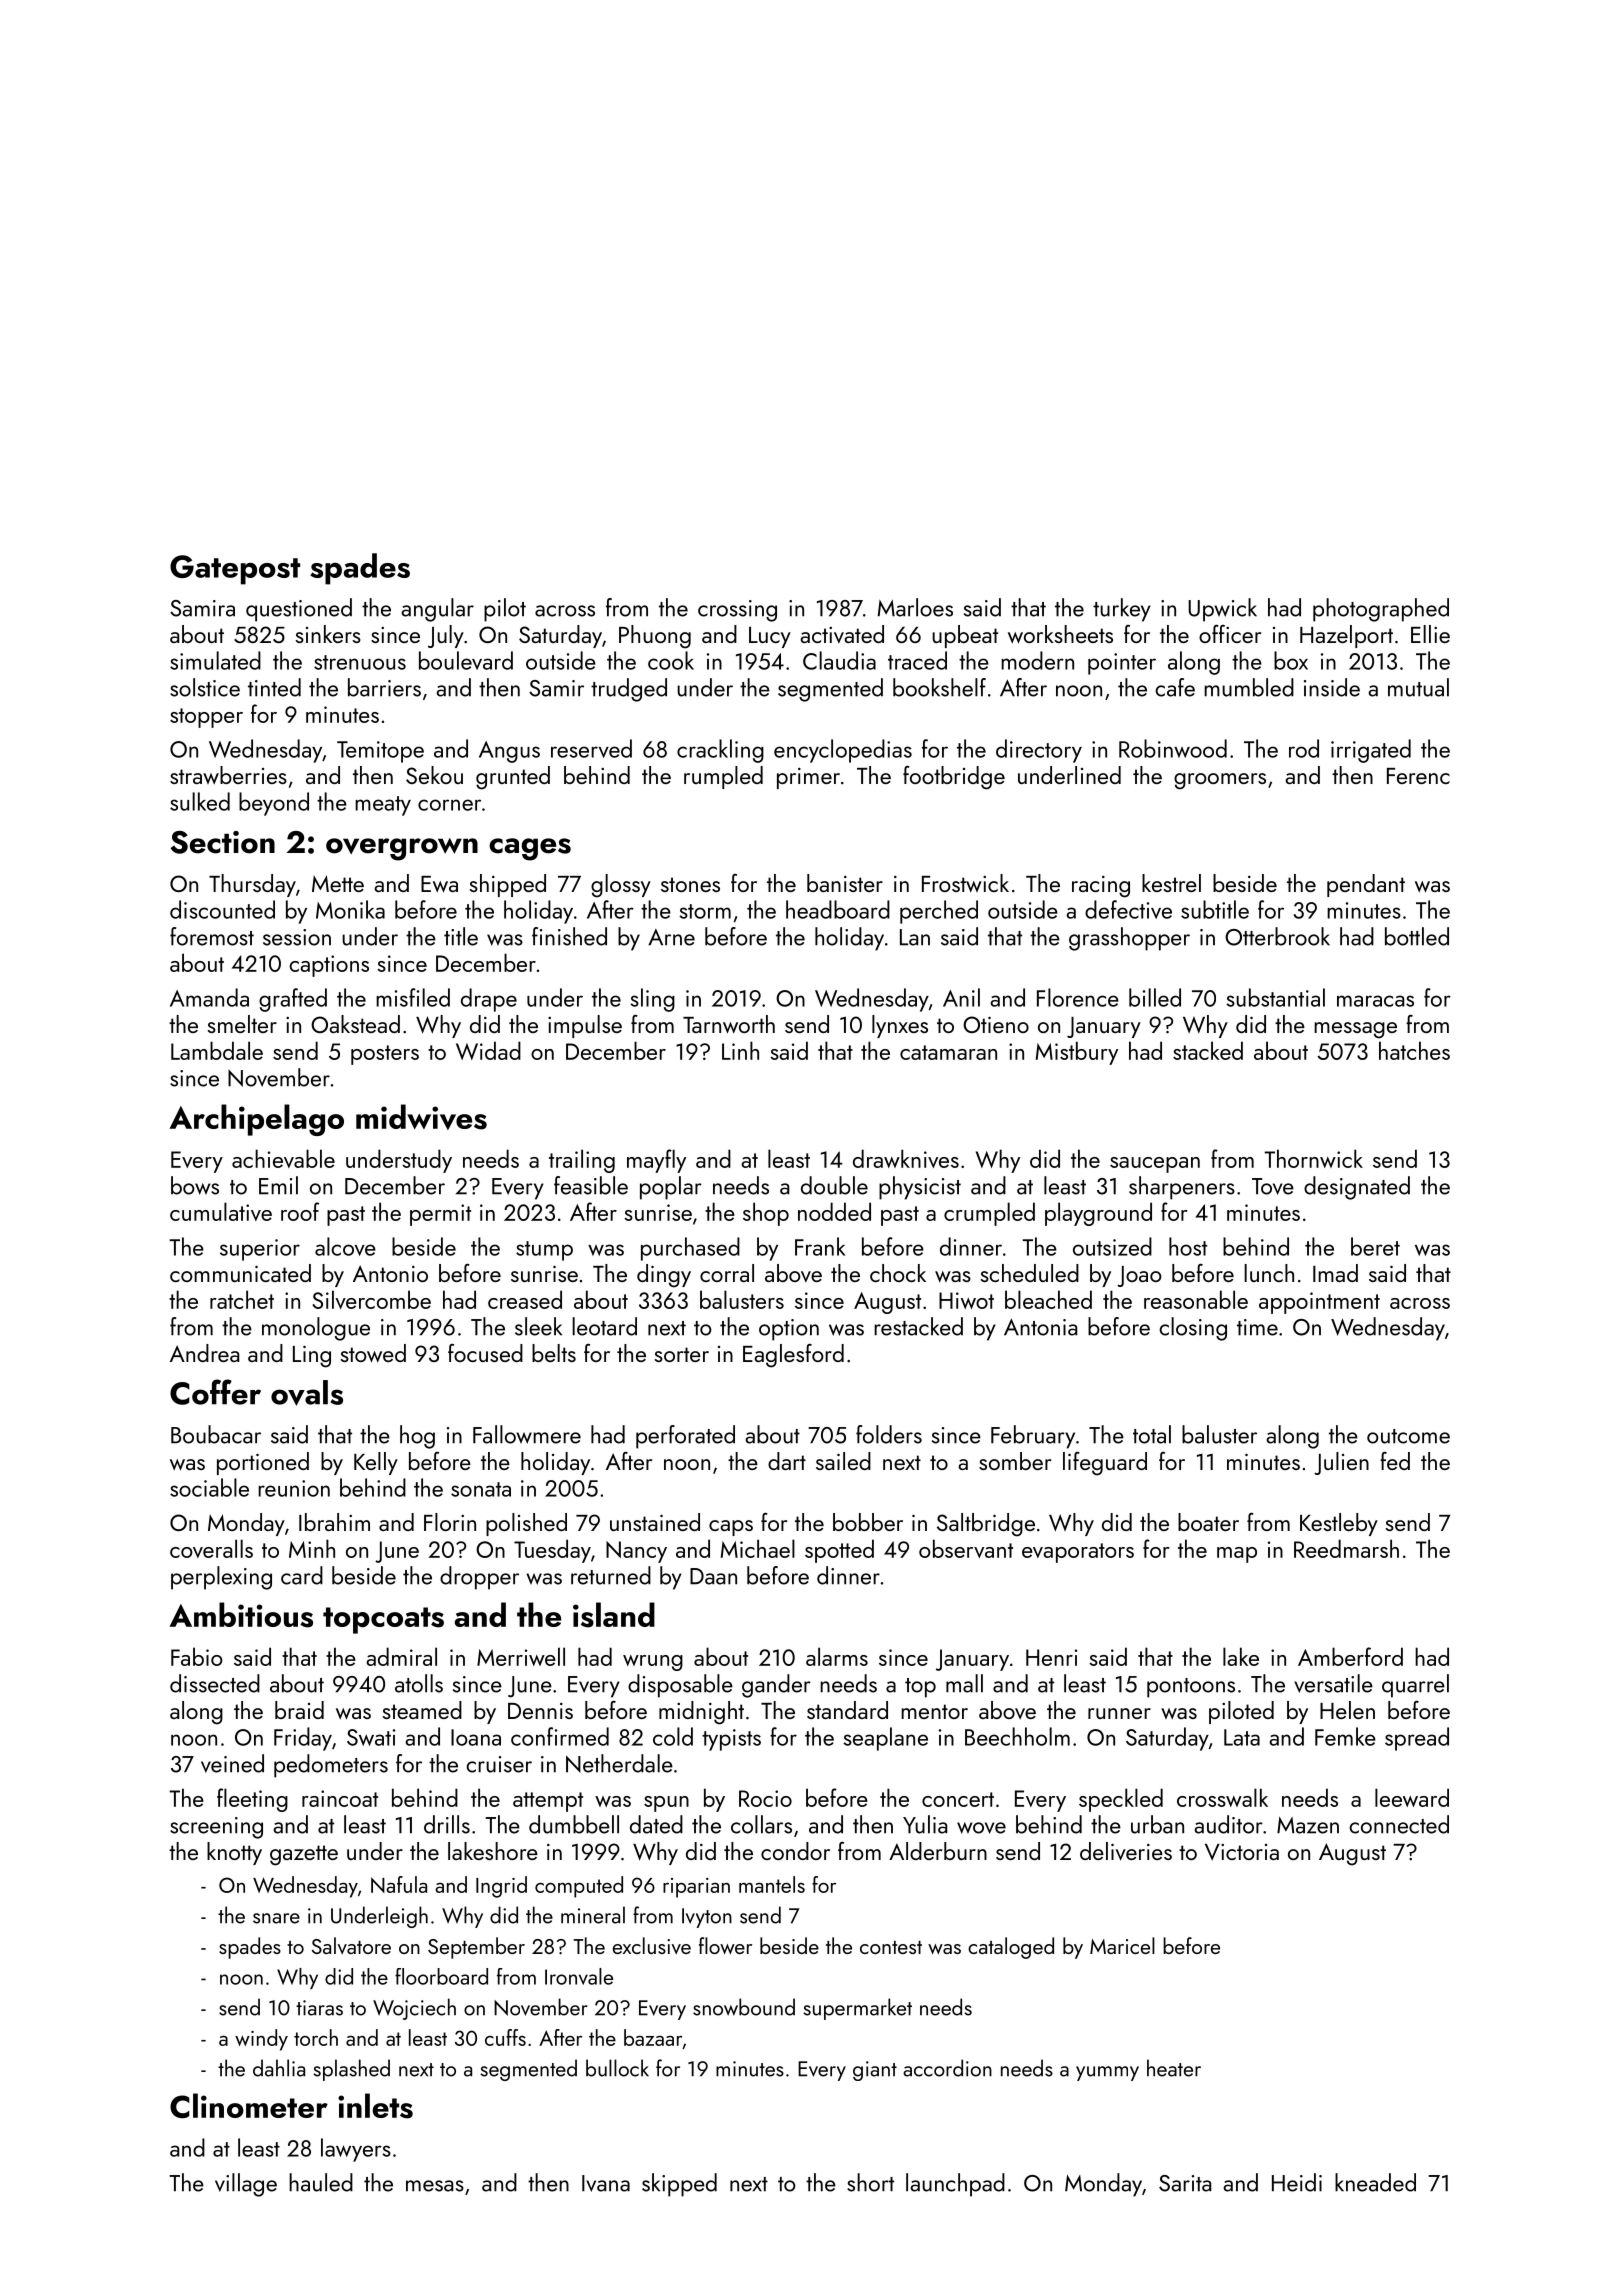 Image resolution: width=1620 pixels, height=2292 pixels. I want to click on pontoons, so click(1191, 1688).
